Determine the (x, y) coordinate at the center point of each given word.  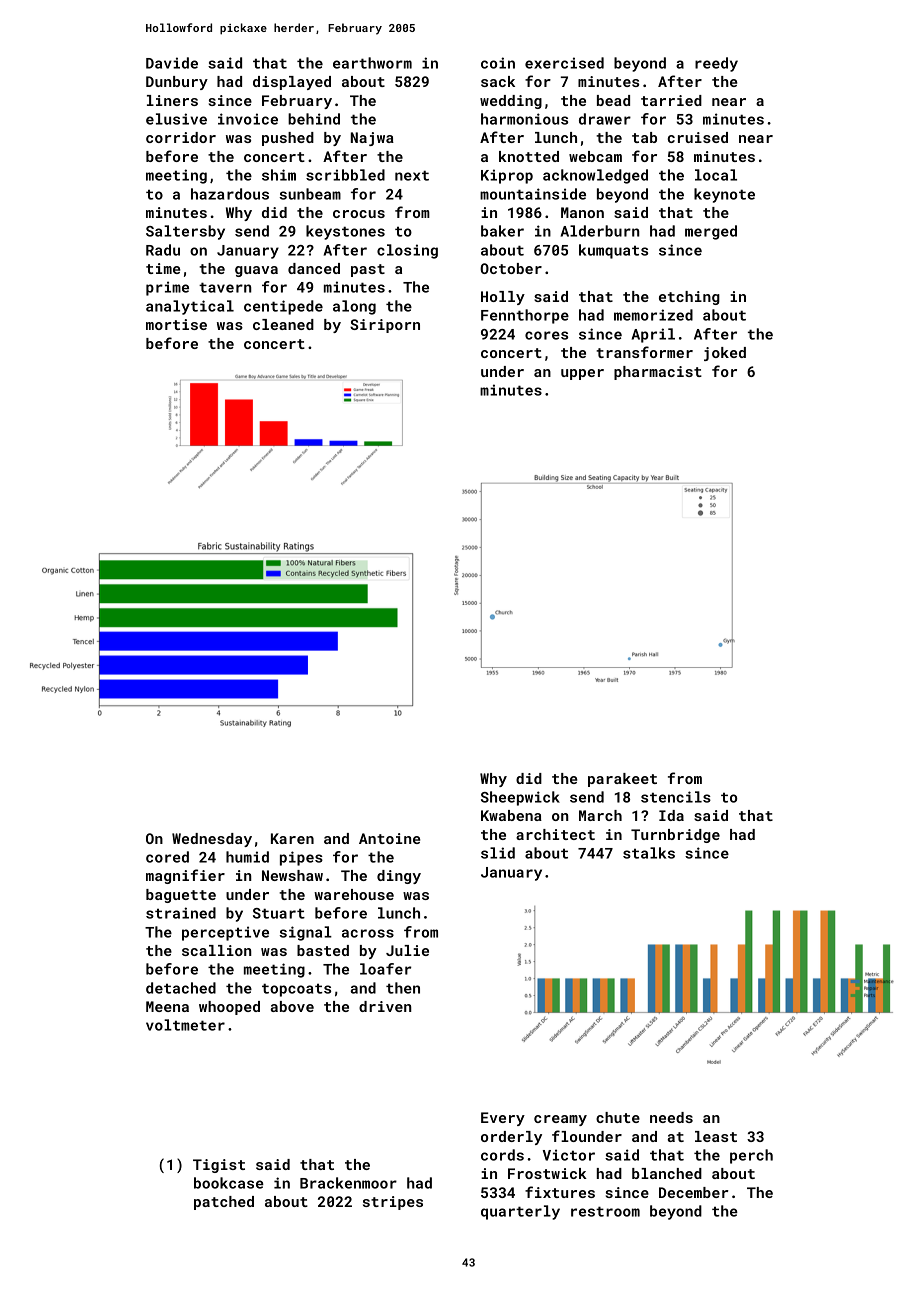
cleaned (283, 324)
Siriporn (385, 326)
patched (224, 1203)
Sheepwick (520, 798)
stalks (649, 853)
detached (181, 988)
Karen (292, 838)
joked (725, 354)
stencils (676, 797)
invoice (248, 119)
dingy (399, 877)
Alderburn (600, 231)
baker (502, 231)
